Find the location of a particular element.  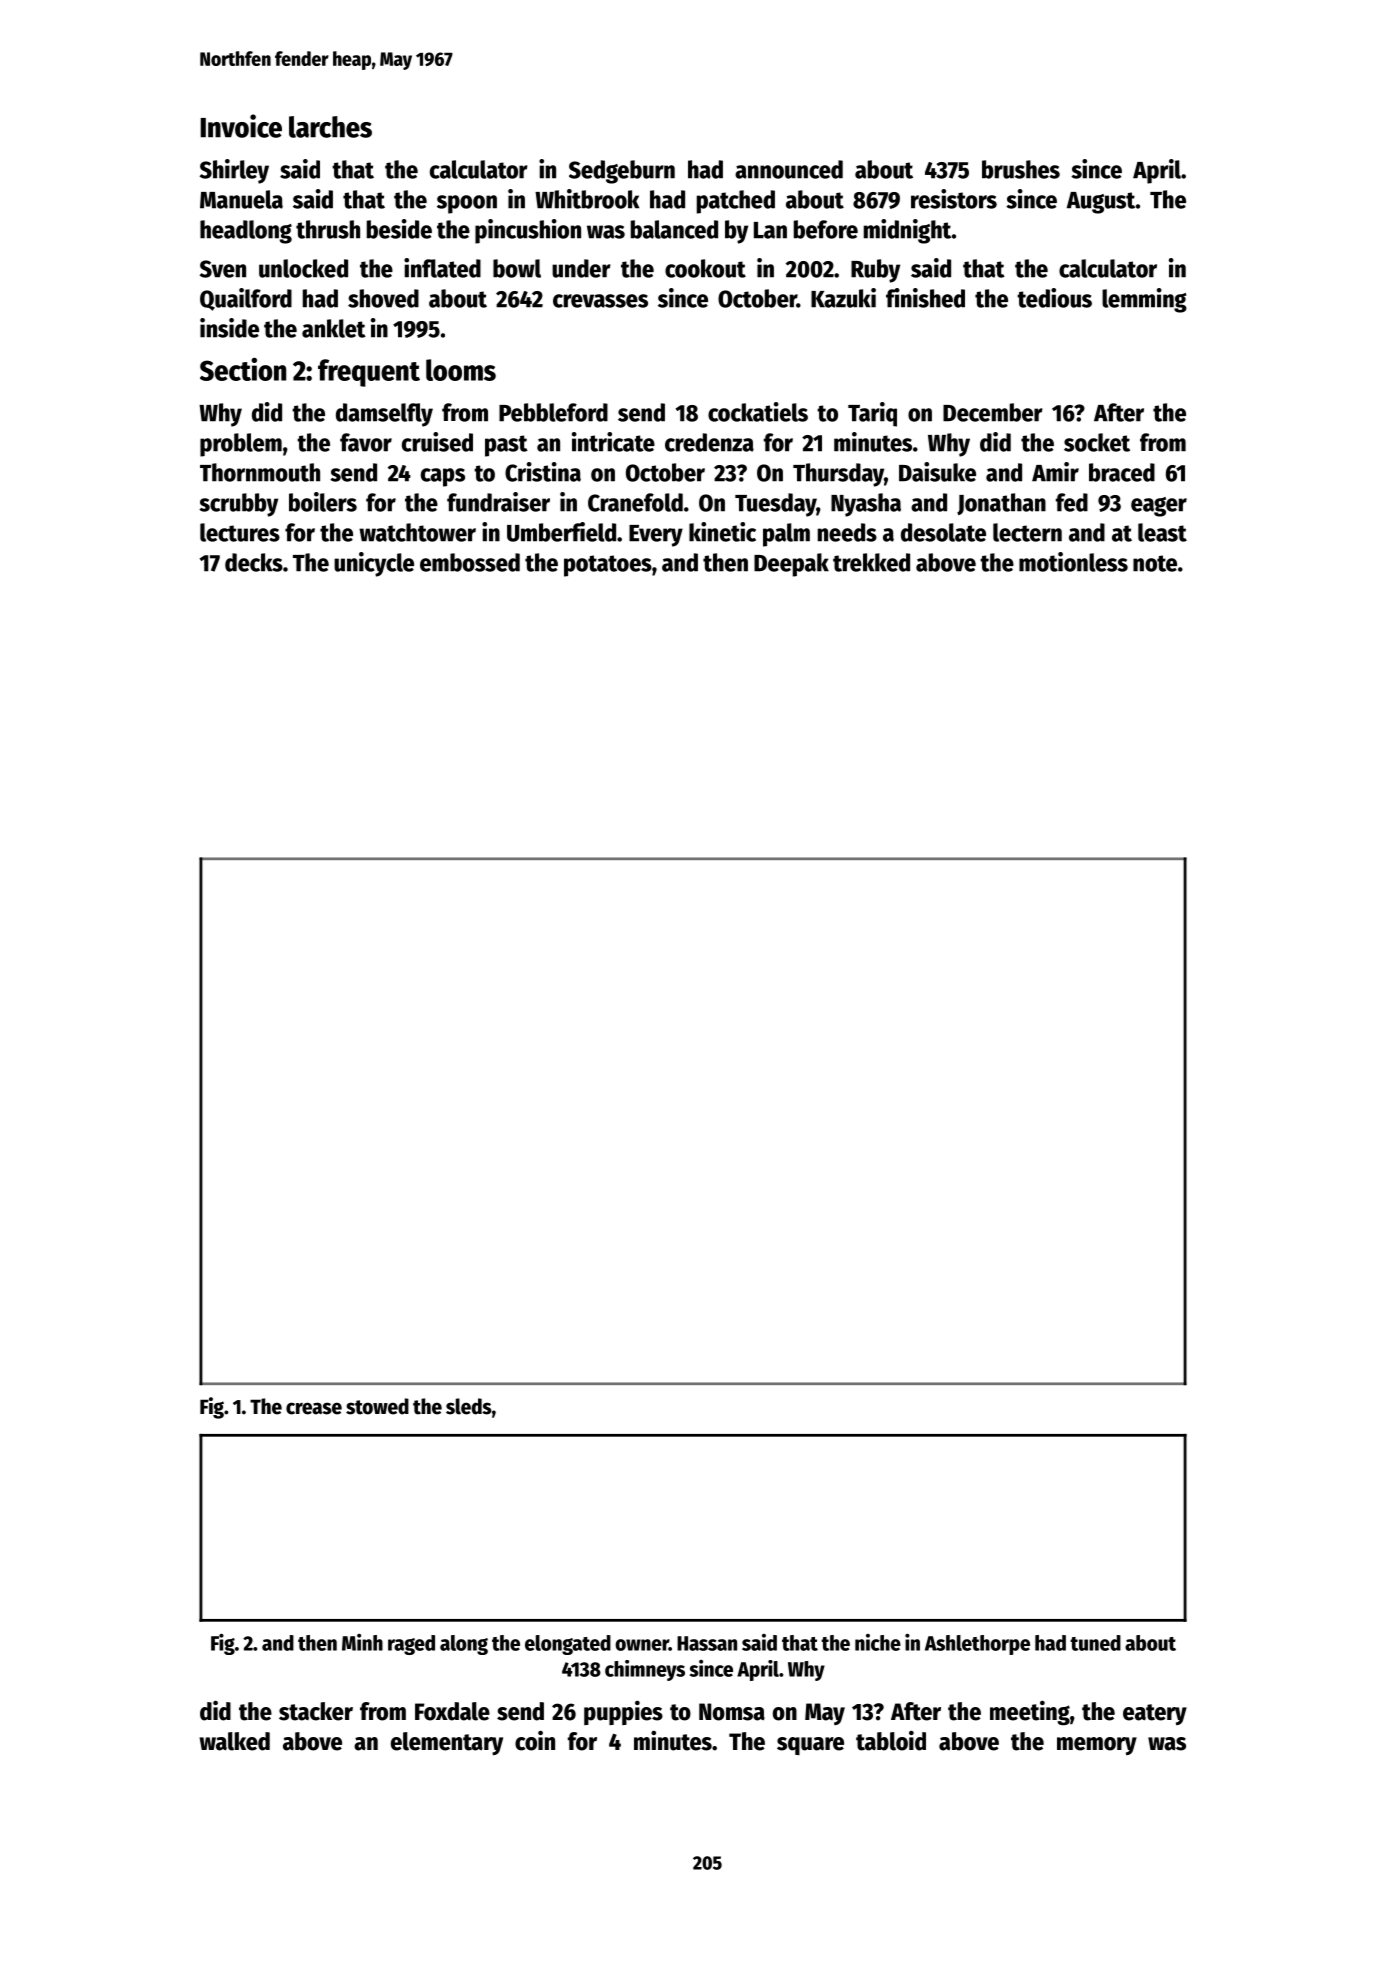

lemming is located at coordinates (1144, 300).
